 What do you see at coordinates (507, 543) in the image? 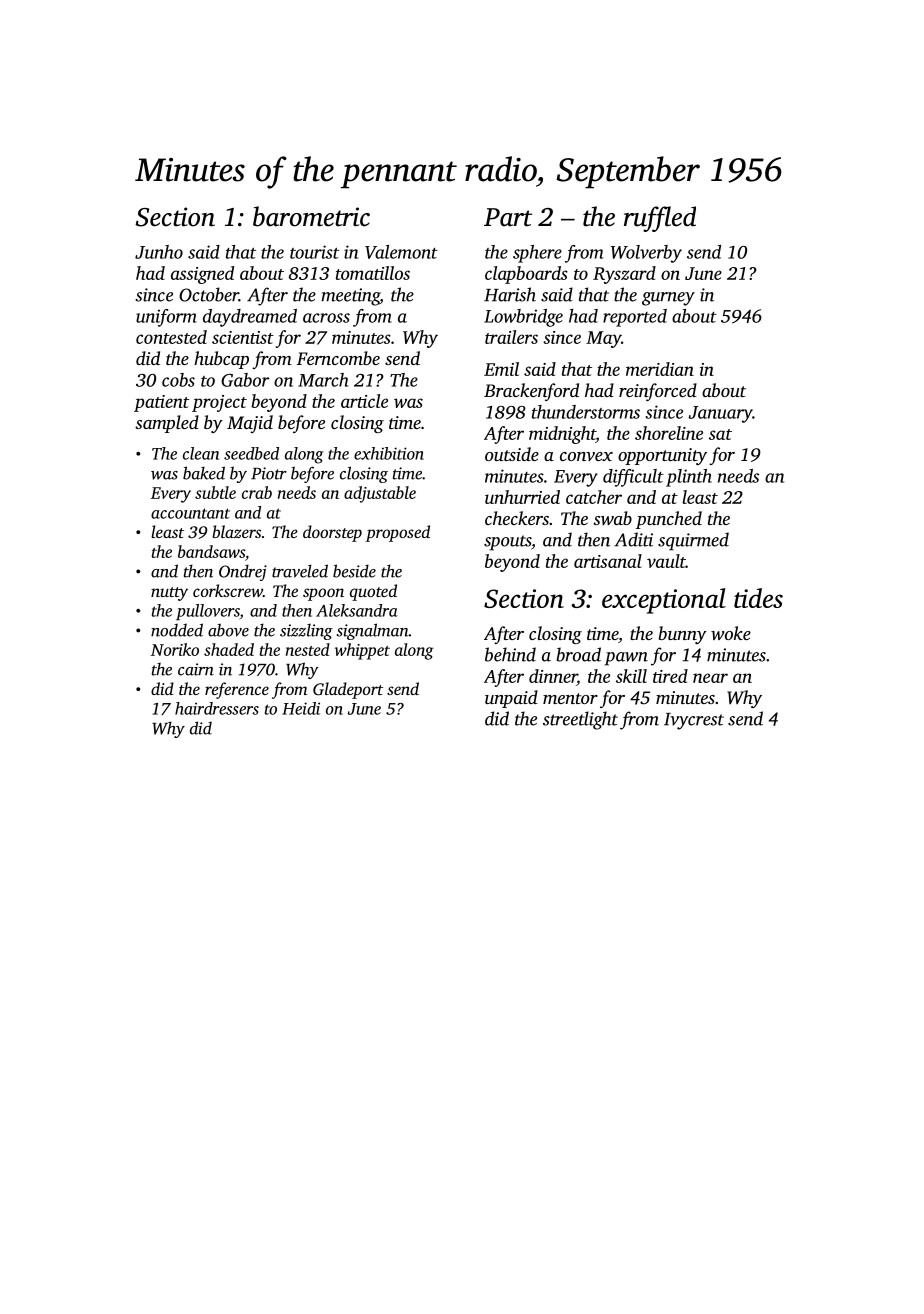
I see `spouts` at bounding box center [507, 543].
